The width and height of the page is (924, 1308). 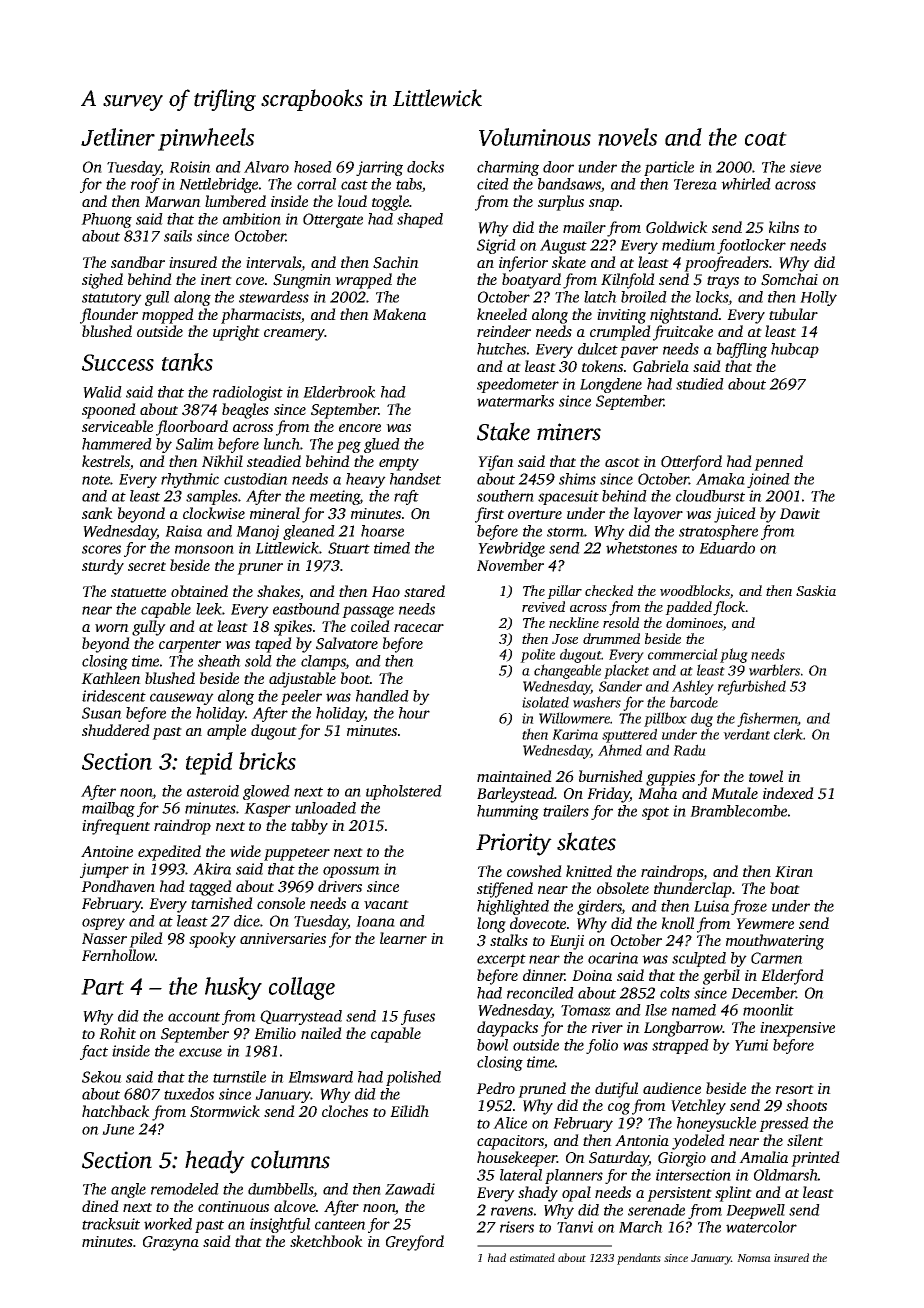 What do you see at coordinates (116, 730) in the page?
I see `shuddered` at bounding box center [116, 730].
